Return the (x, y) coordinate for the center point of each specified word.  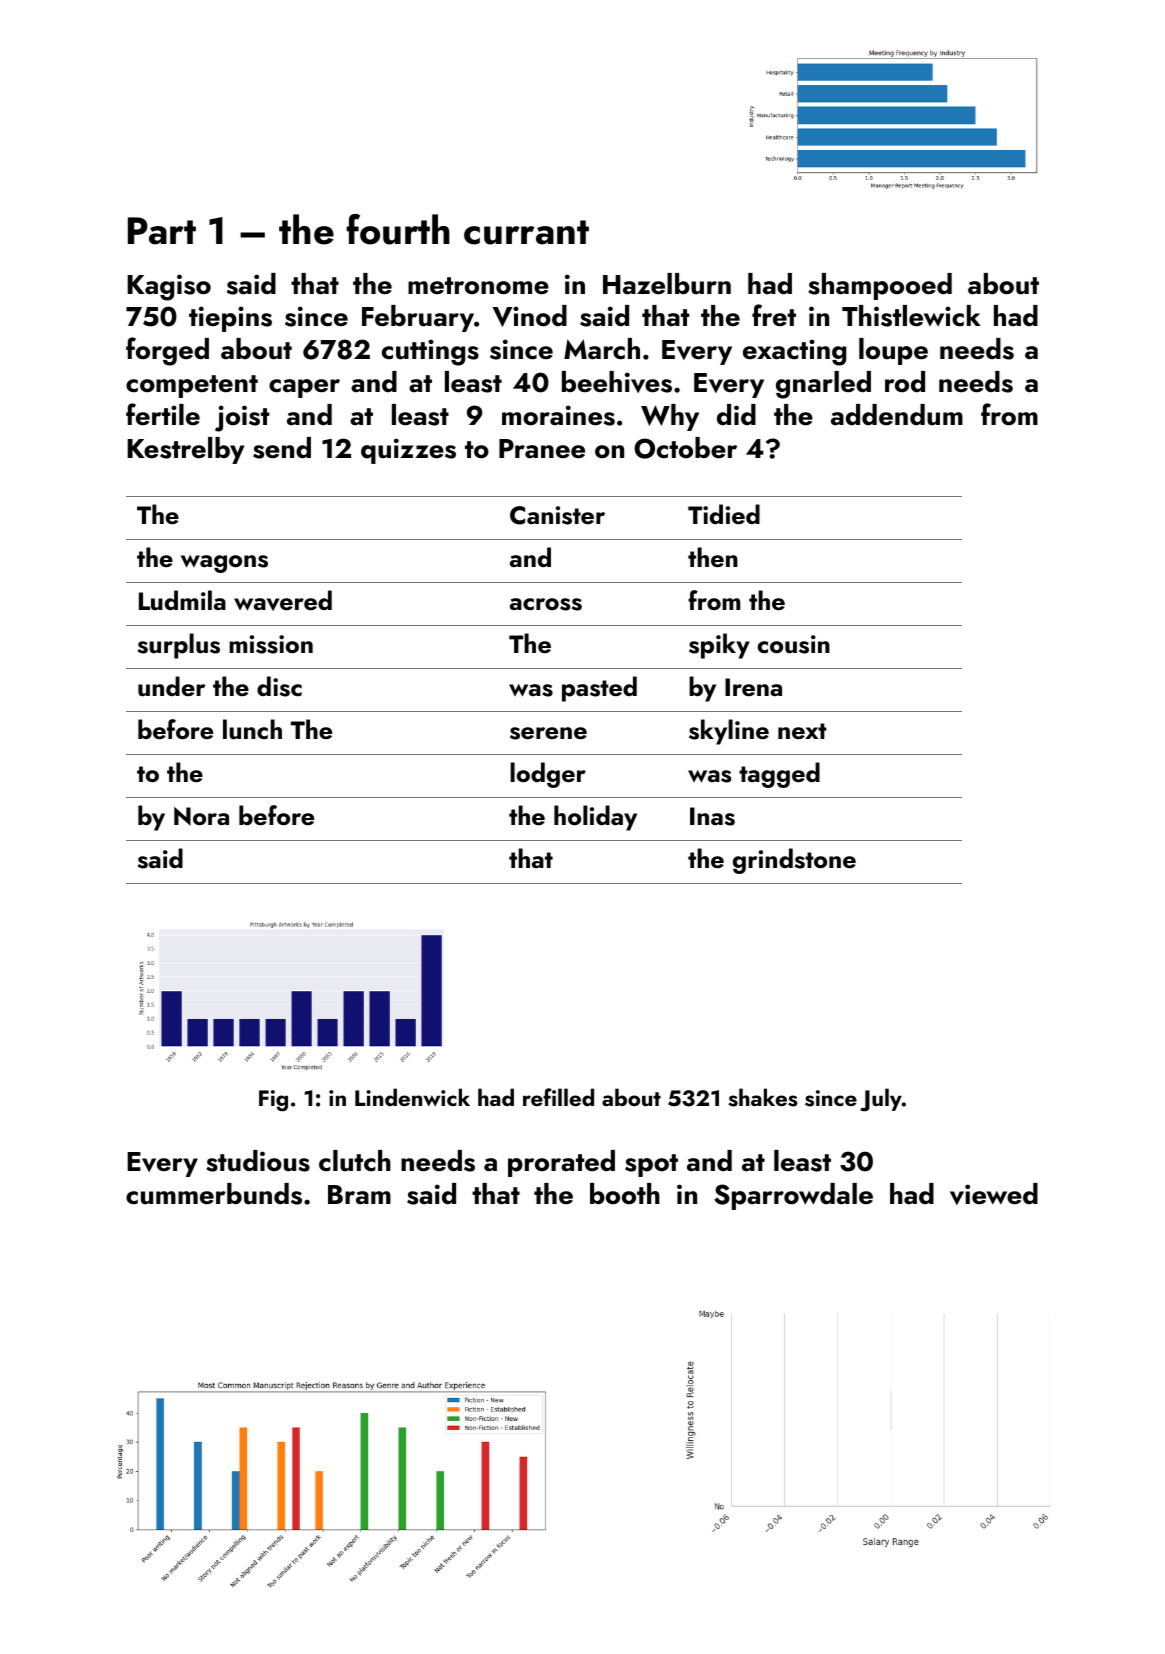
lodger (548, 775)
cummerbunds (214, 1194)
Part (162, 231)
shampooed (880, 286)
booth (625, 1194)
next (802, 731)
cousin (794, 644)
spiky (719, 646)
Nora (201, 816)
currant (526, 232)
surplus (179, 646)
